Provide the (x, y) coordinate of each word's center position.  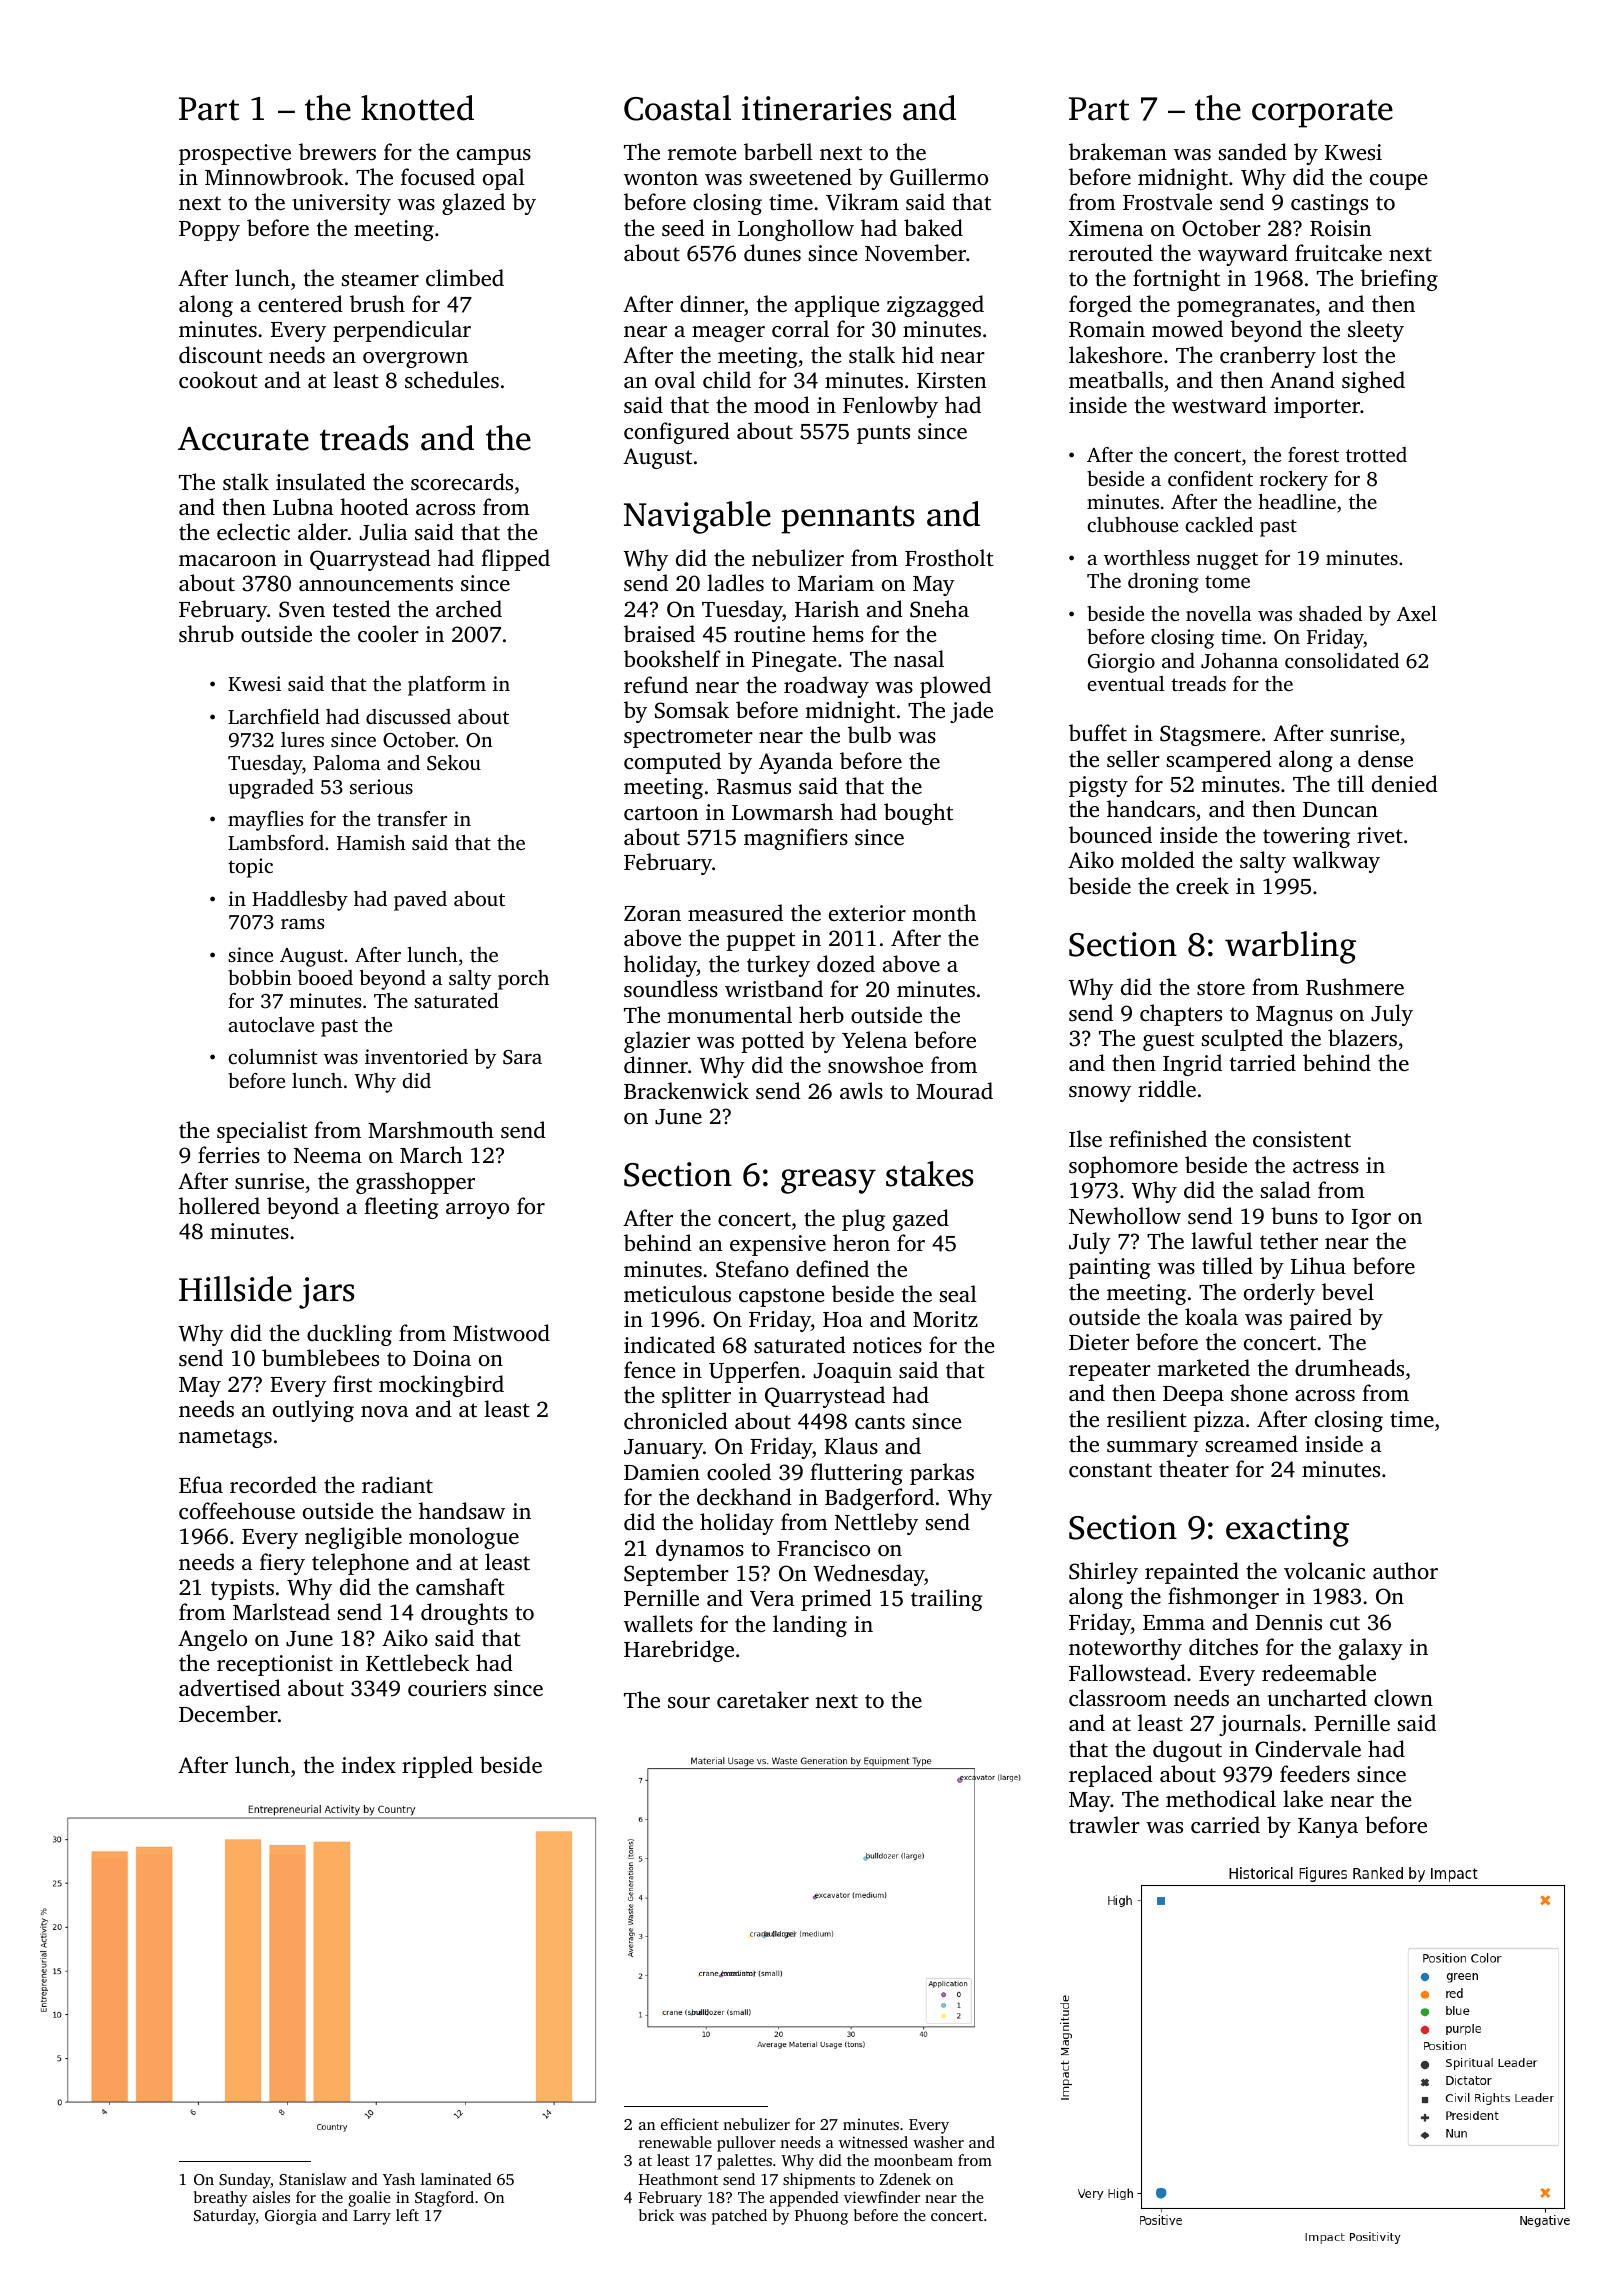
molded (1158, 859)
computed (672, 763)
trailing (947, 1600)
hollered (219, 1205)
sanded (1253, 151)
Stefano (752, 1269)
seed (683, 227)
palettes (744, 2162)
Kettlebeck (417, 1662)
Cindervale (1308, 1749)
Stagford (444, 2199)
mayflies (265, 821)
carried (1225, 1824)
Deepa (1193, 1396)
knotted (417, 108)
